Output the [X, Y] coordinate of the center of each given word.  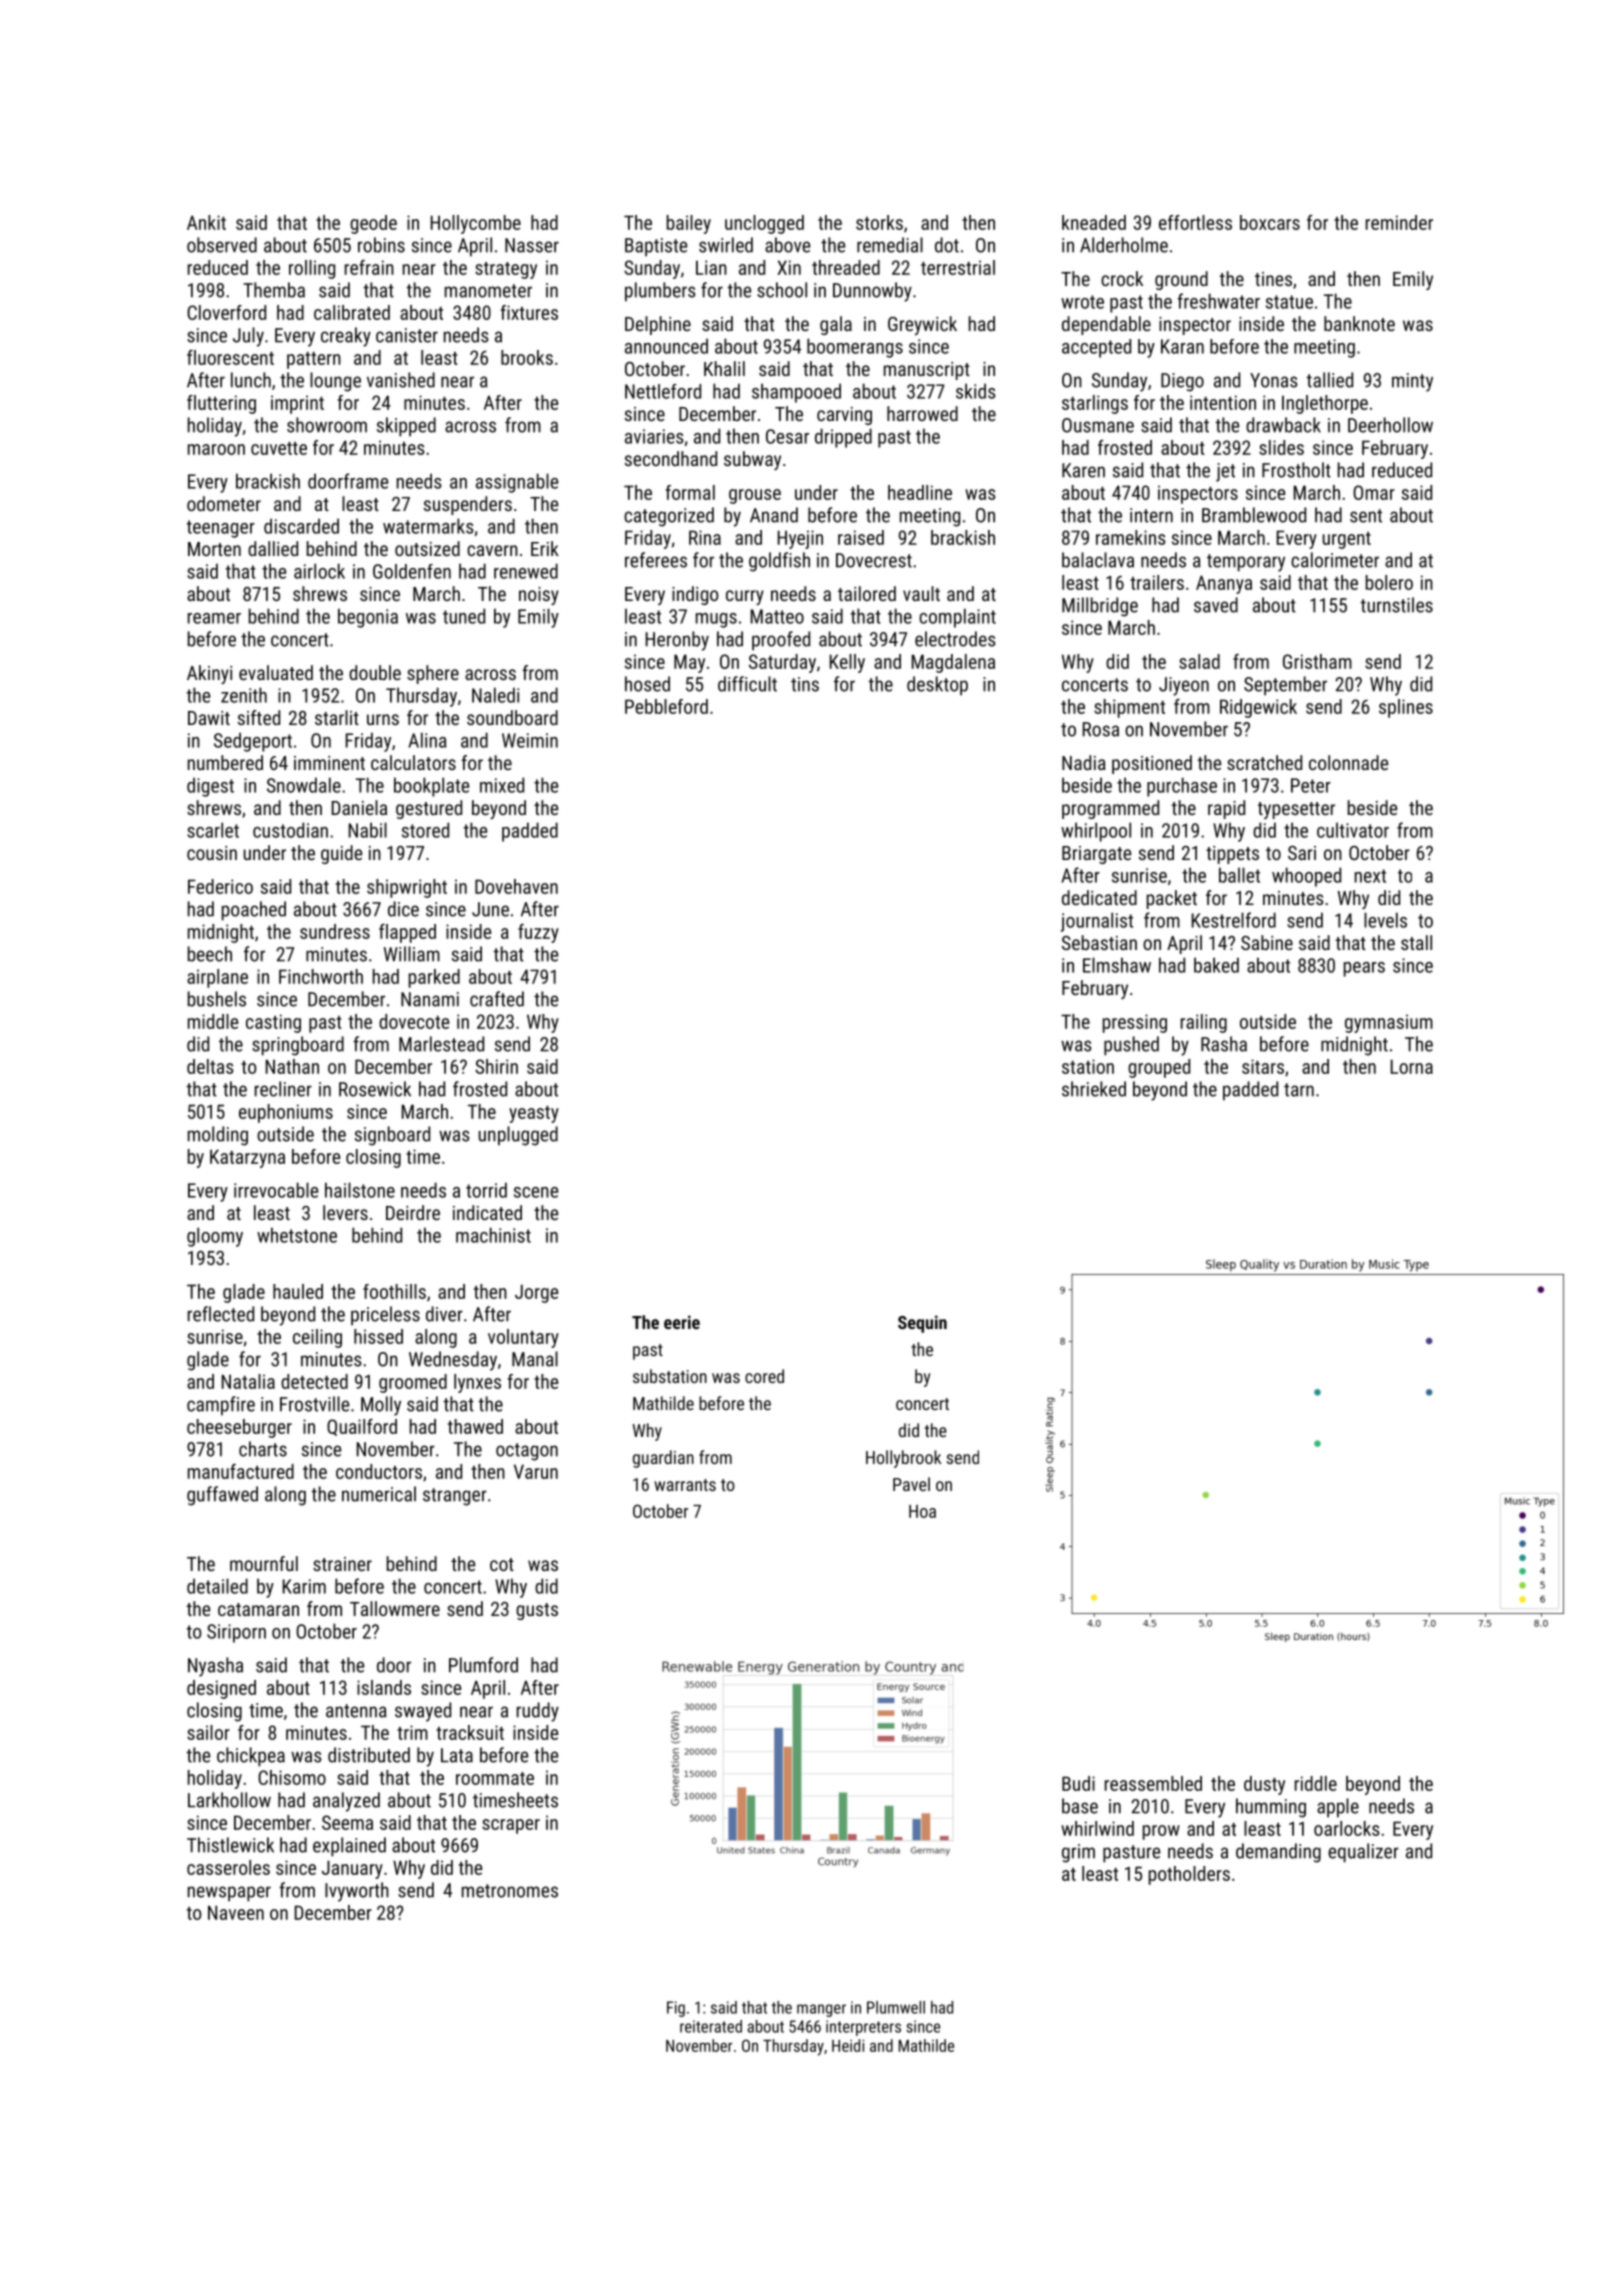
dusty [1264, 1785]
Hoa [922, 1511]
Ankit [206, 222]
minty [1412, 382]
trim [412, 1732]
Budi [1078, 1783]
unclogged [764, 224]
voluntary [523, 1338]
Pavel [911, 1484]
